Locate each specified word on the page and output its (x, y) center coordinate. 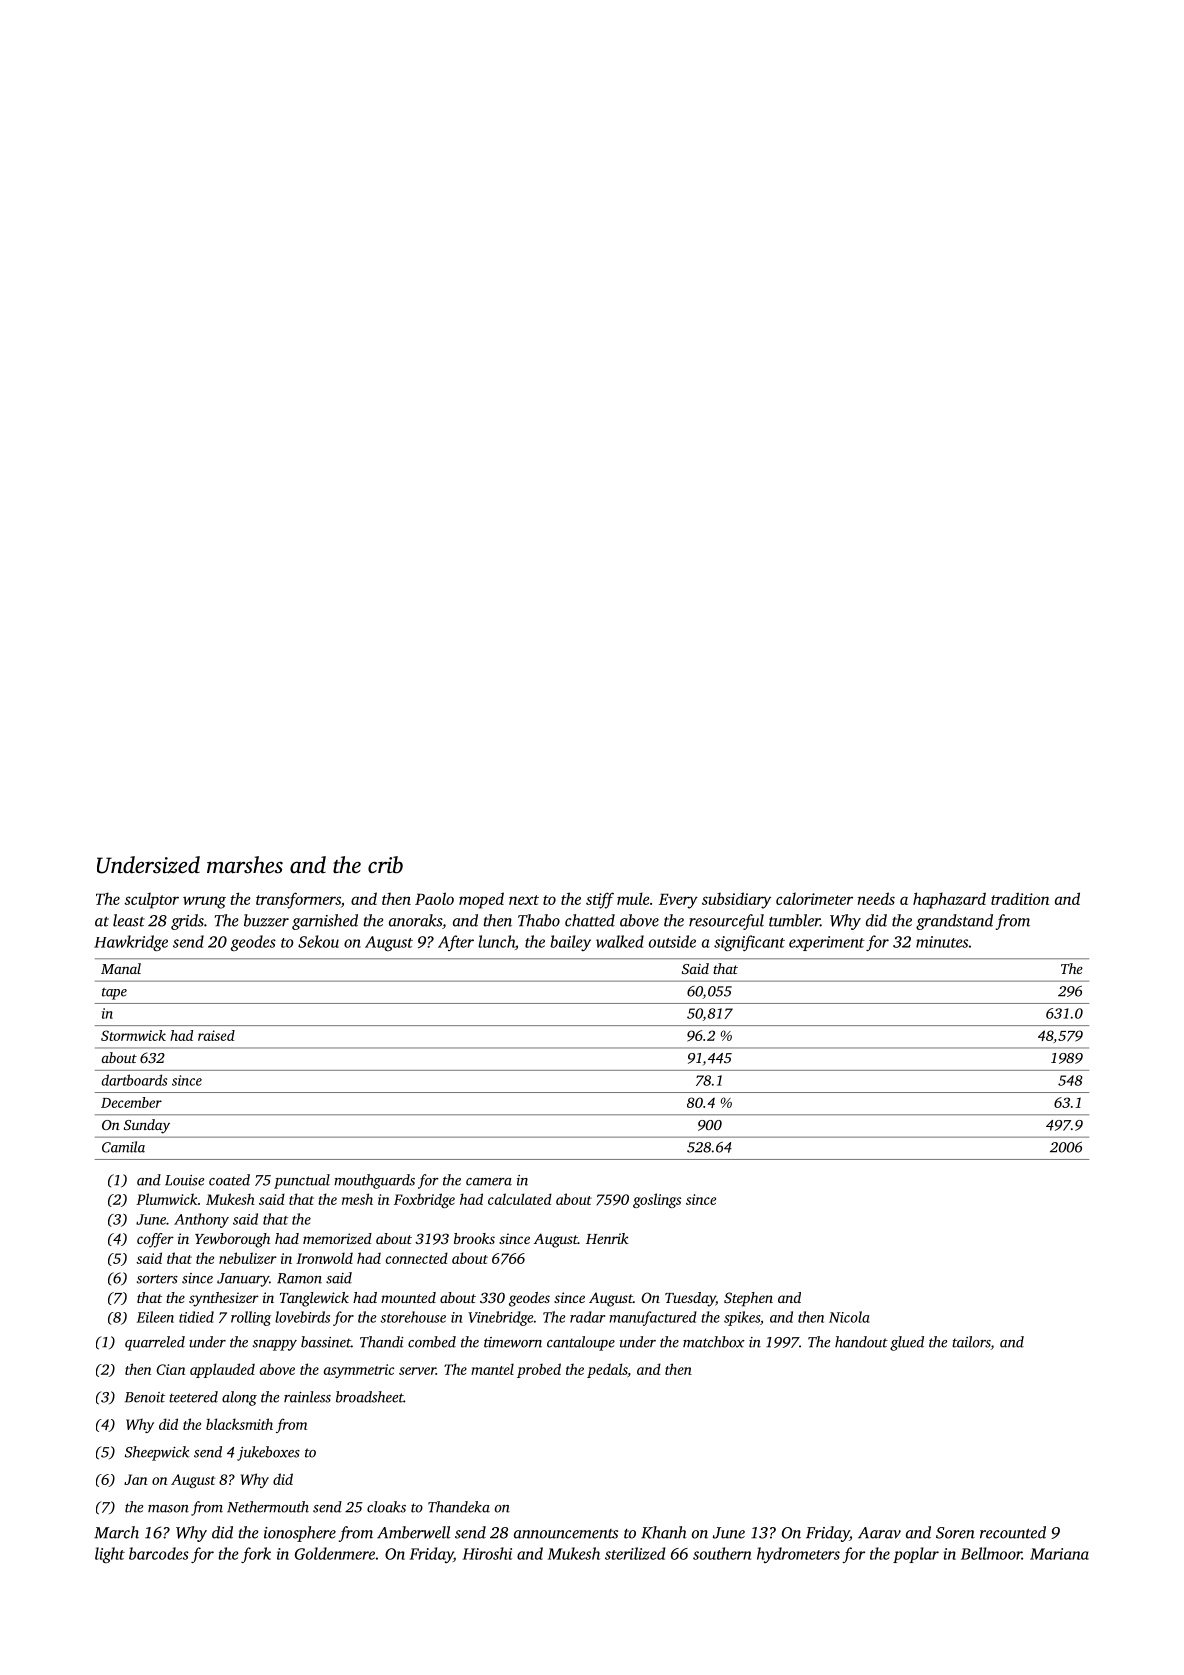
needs (876, 898)
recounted (1013, 1532)
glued (907, 1343)
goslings (657, 1200)
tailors (971, 1343)
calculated (520, 1199)
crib (385, 865)
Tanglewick (314, 1299)
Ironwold (324, 1258)
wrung (204, 902)
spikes (742, 1318)
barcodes (159, 1553)
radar (587, 1317)
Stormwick (133, 1035)
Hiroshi (487, 1553)
